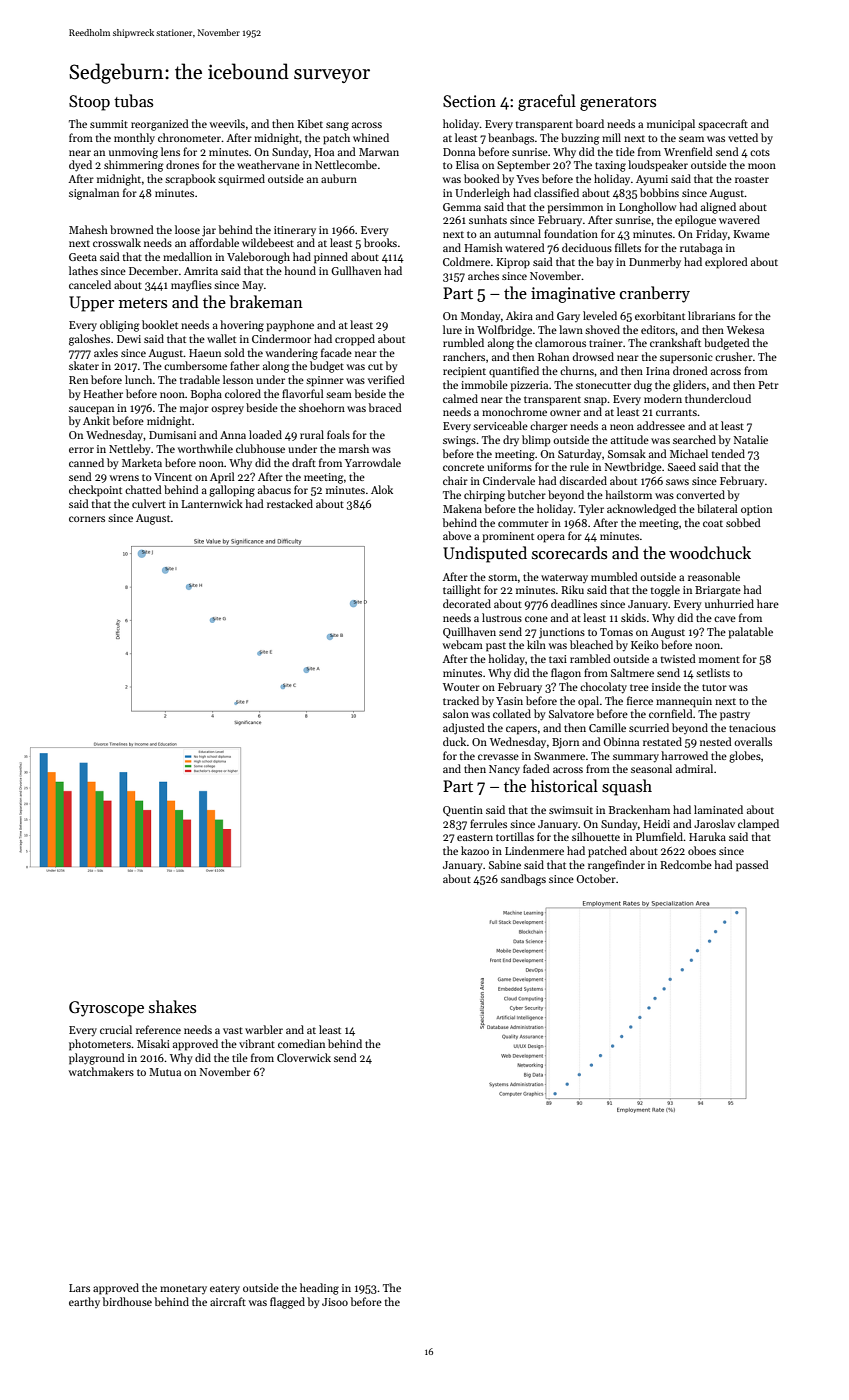 The image size is (849, 1400). Describe the element at coordinates (335, 1302) in the screenshot. I see `Jisoo` at that location.
